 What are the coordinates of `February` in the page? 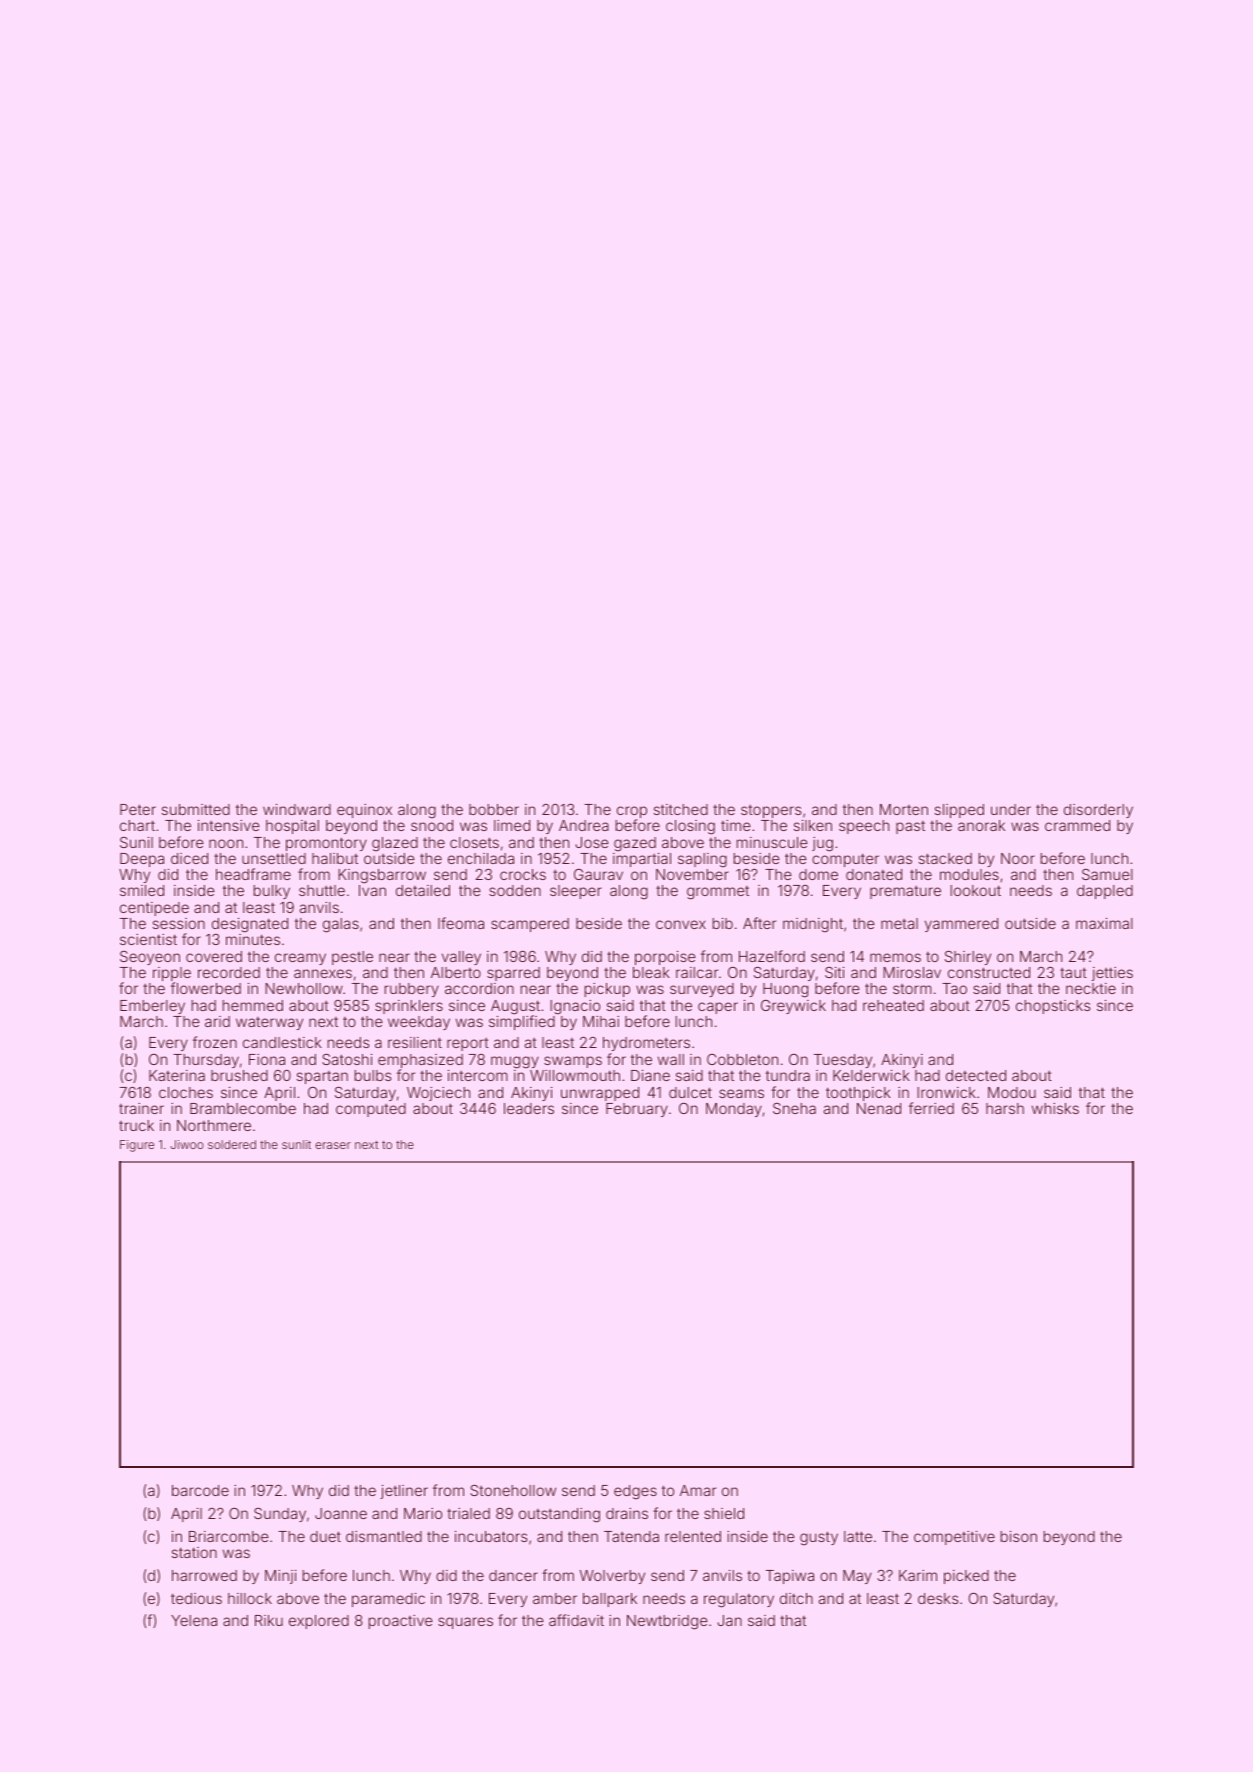 It's located at (637, 1110).
